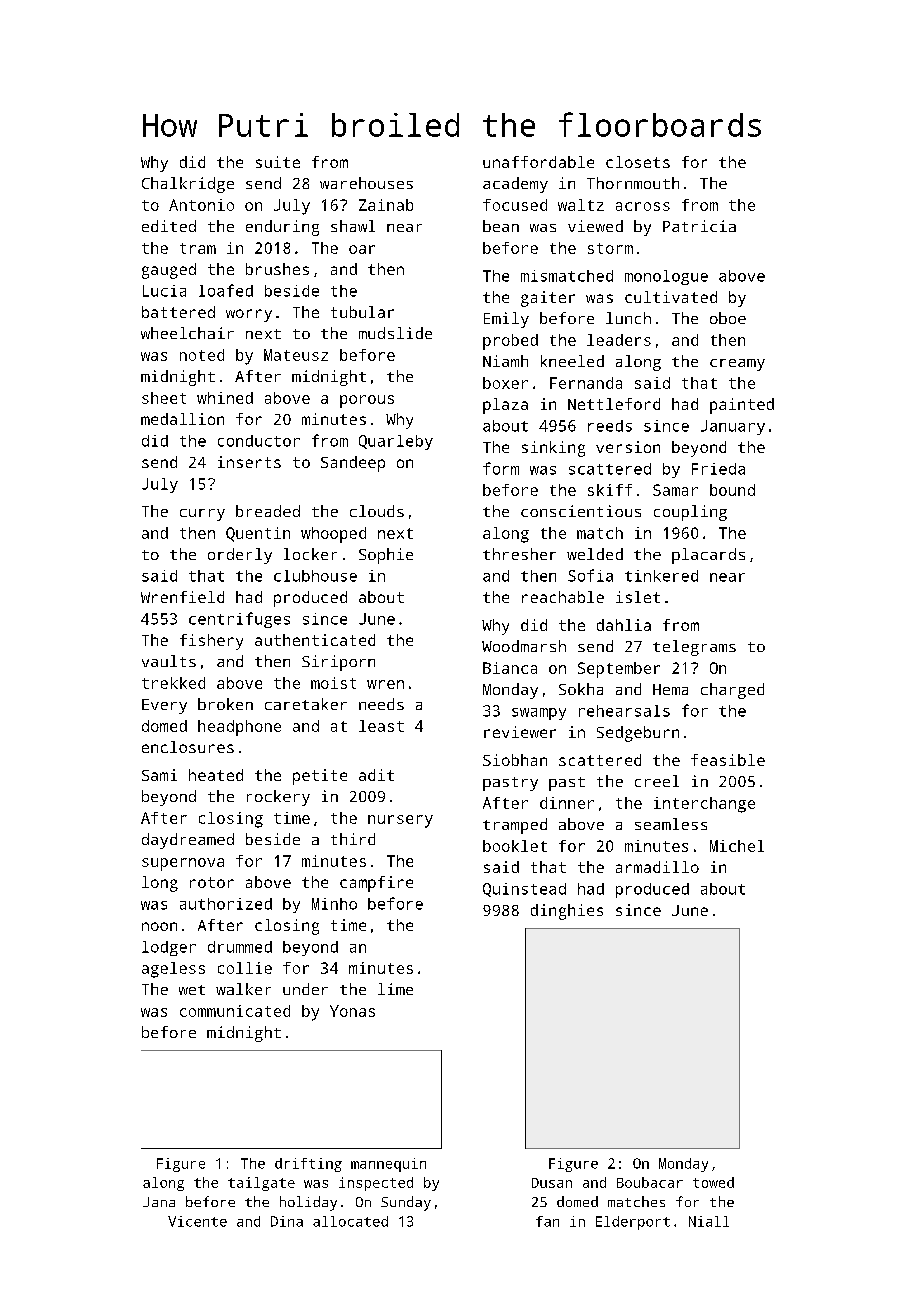 The width and height of the screenshot is (924, 1314). Describe the element at coordinates (628, 447) in the screenshot. I see `version` at that location.
